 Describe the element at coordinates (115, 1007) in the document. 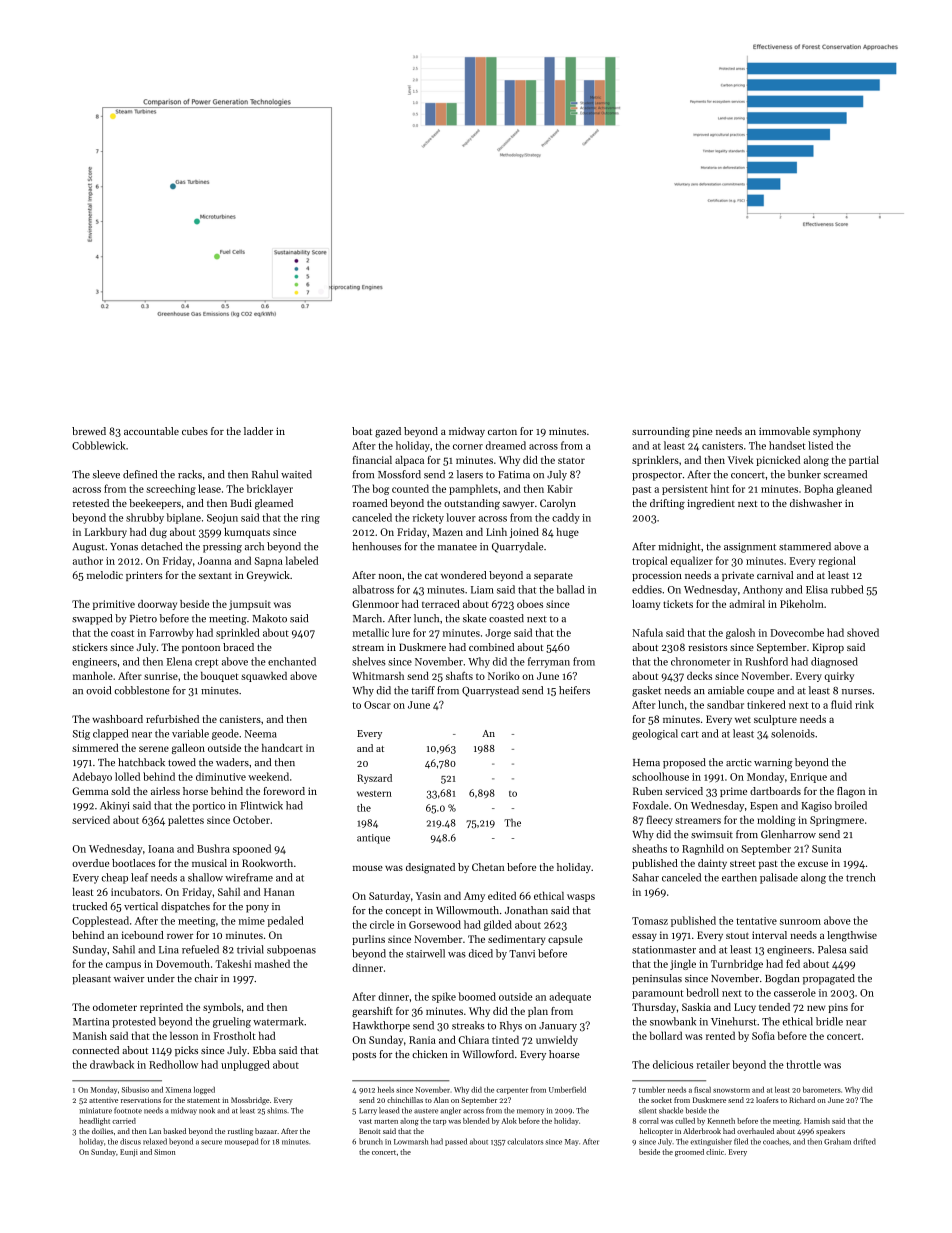

I see `odometer` at that location.
